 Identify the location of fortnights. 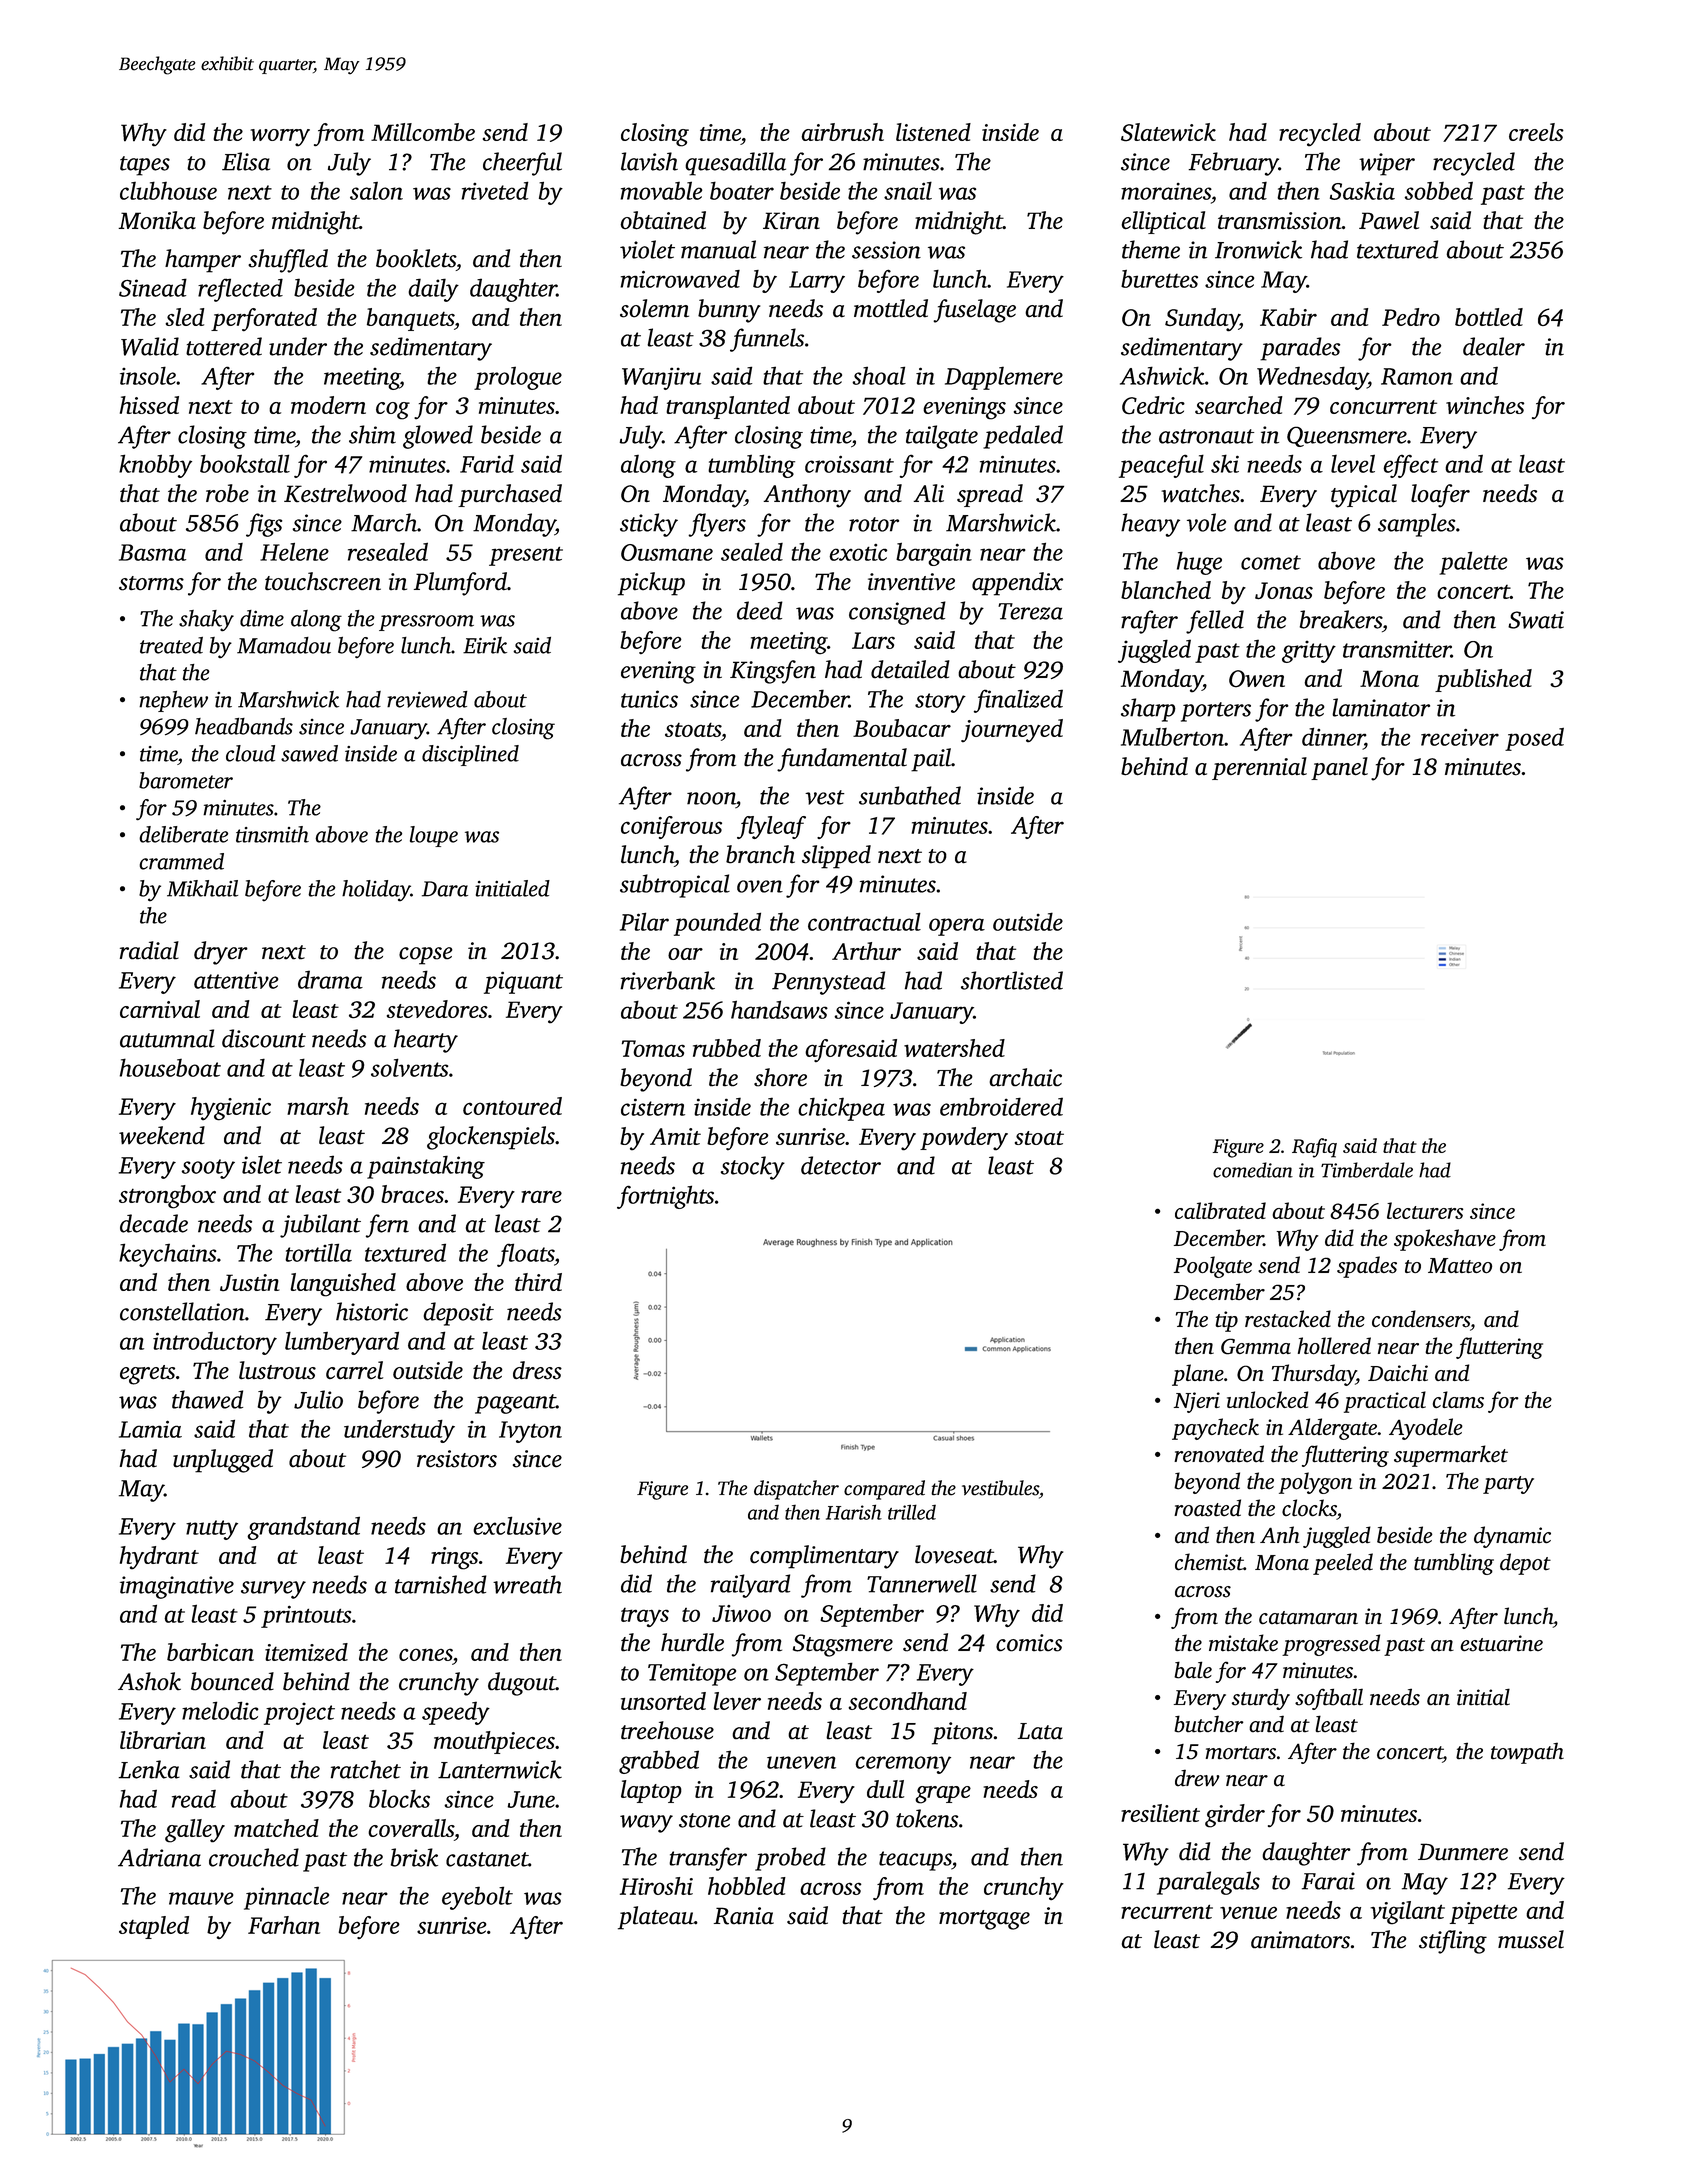
(665, 1197).
